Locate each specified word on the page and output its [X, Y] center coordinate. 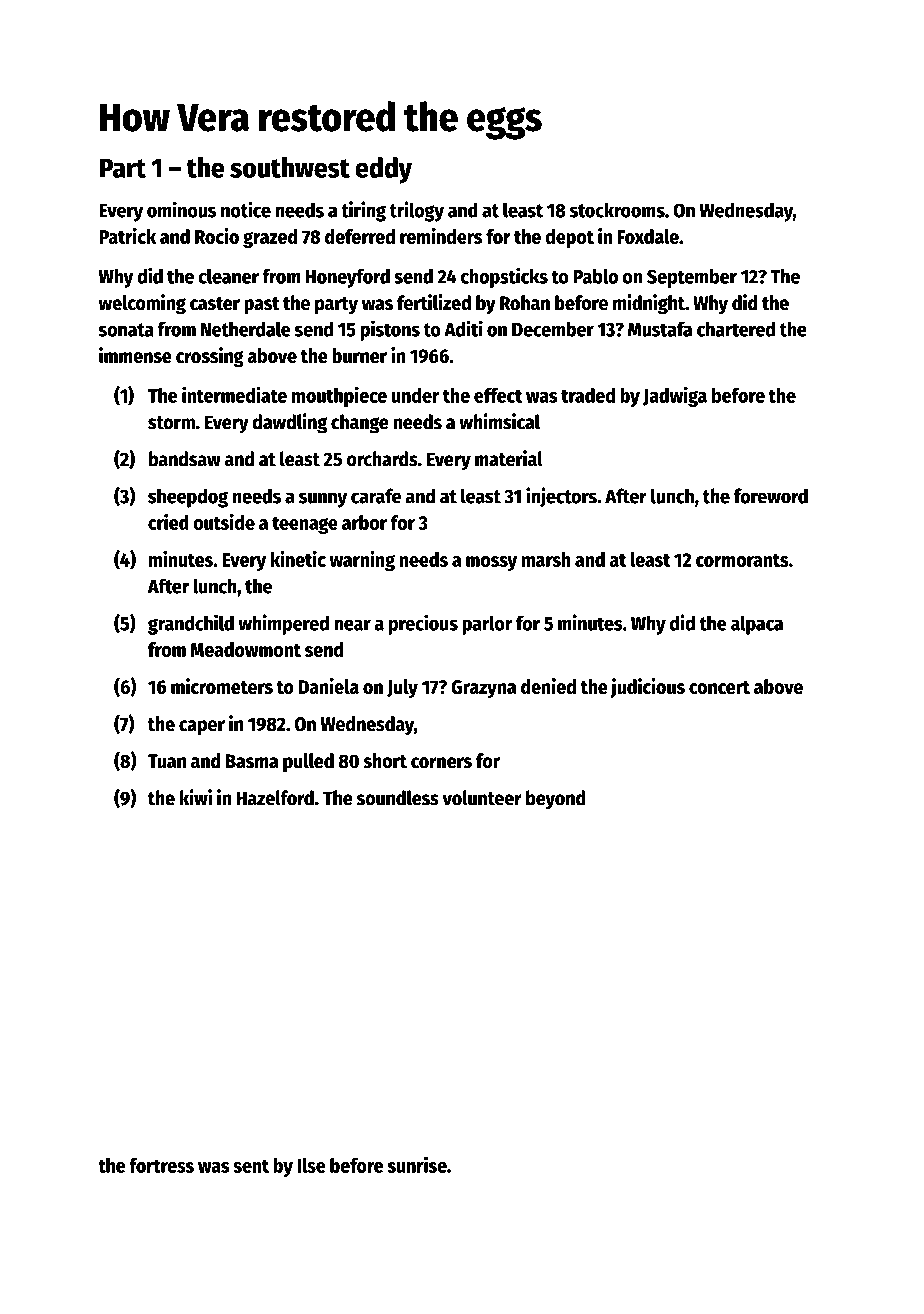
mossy [491, 563]
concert [719, 687]
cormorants [742, 560]
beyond [556, 800]
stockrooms [617, 210]
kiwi [196, 797]
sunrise [417, 1165]
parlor [487, 625]
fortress [161, 1165]
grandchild [191, 624]
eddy [383, 170]
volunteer [482, 798]
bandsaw [185, 459]
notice [246, 209]
